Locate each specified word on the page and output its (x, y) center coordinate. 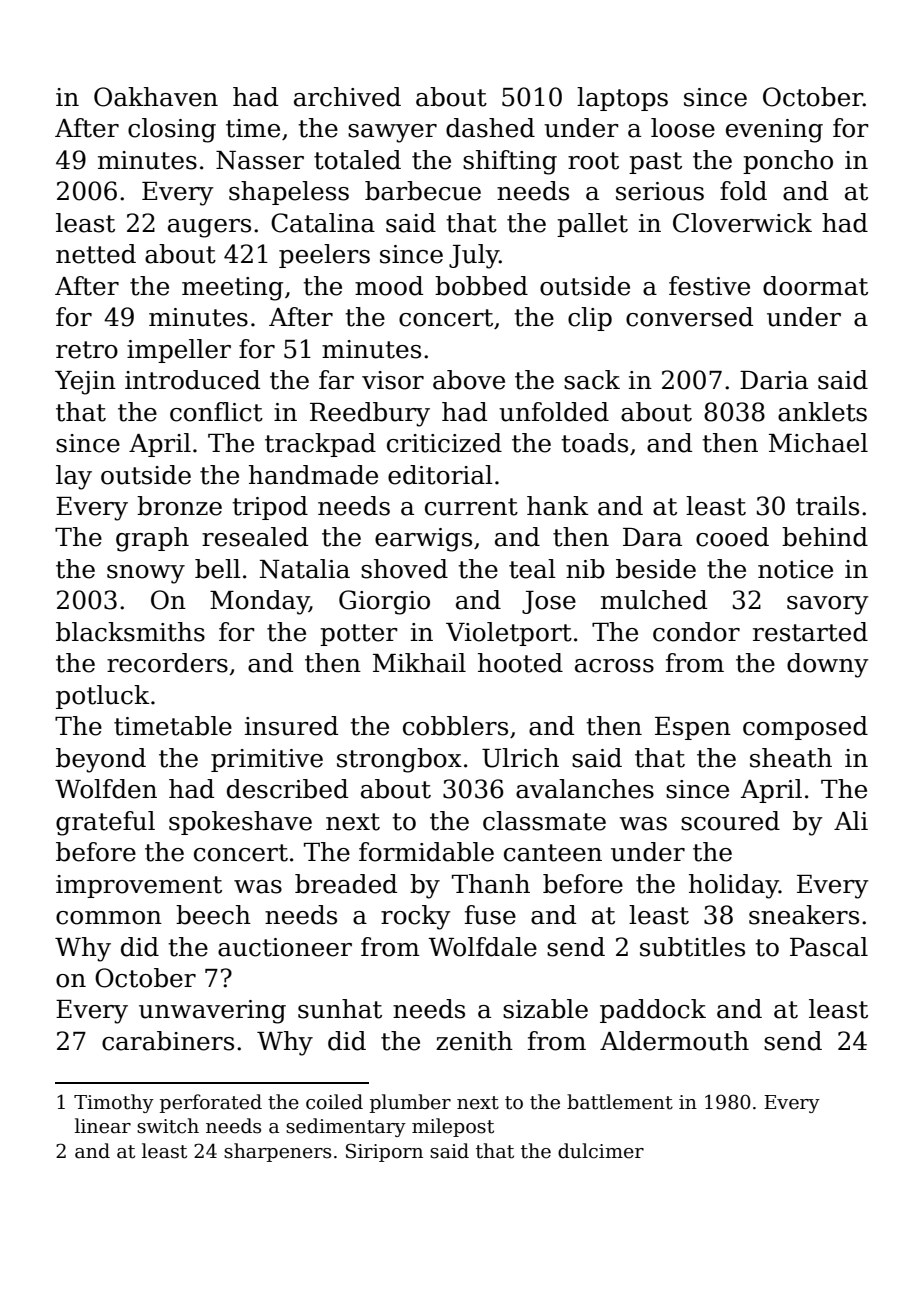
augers (209, 228)
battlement (620, 1102)
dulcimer (601, 1151)
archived (347, 97)
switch (168, 1126)
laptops (622, 99)
